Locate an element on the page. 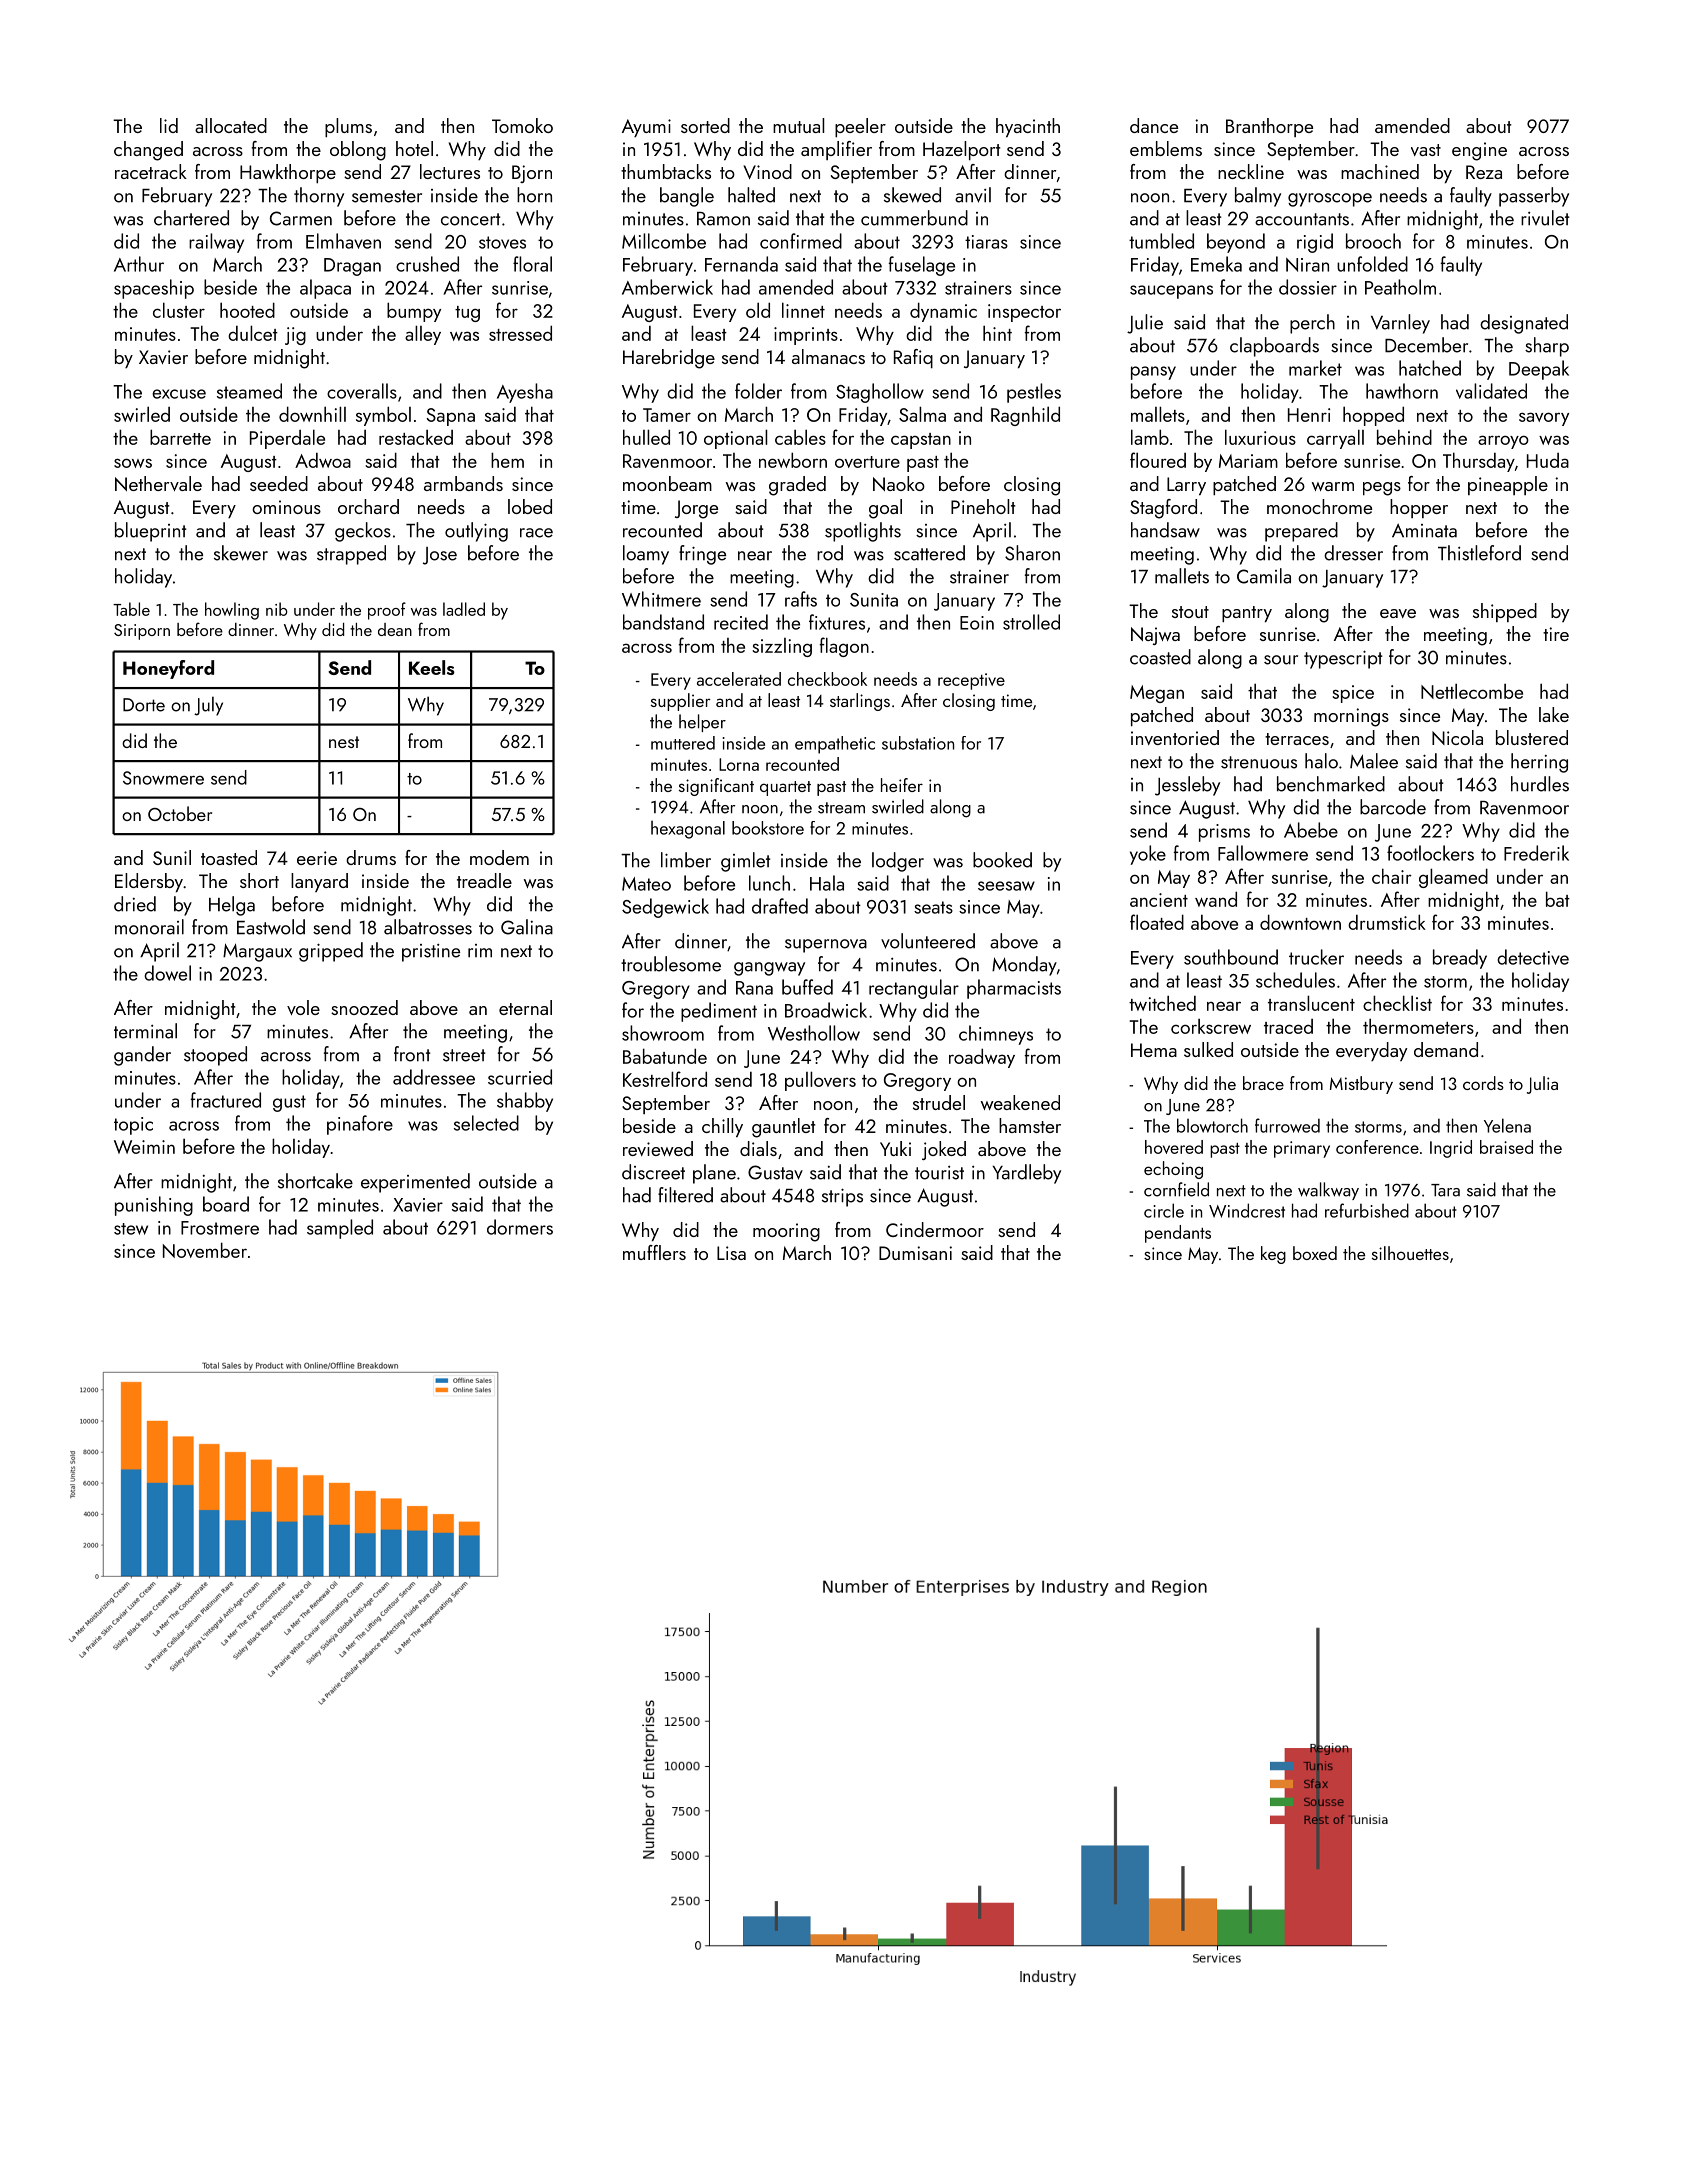 The image size is (1683, 2178). Siriporn is located at coordinates (142, 632).
